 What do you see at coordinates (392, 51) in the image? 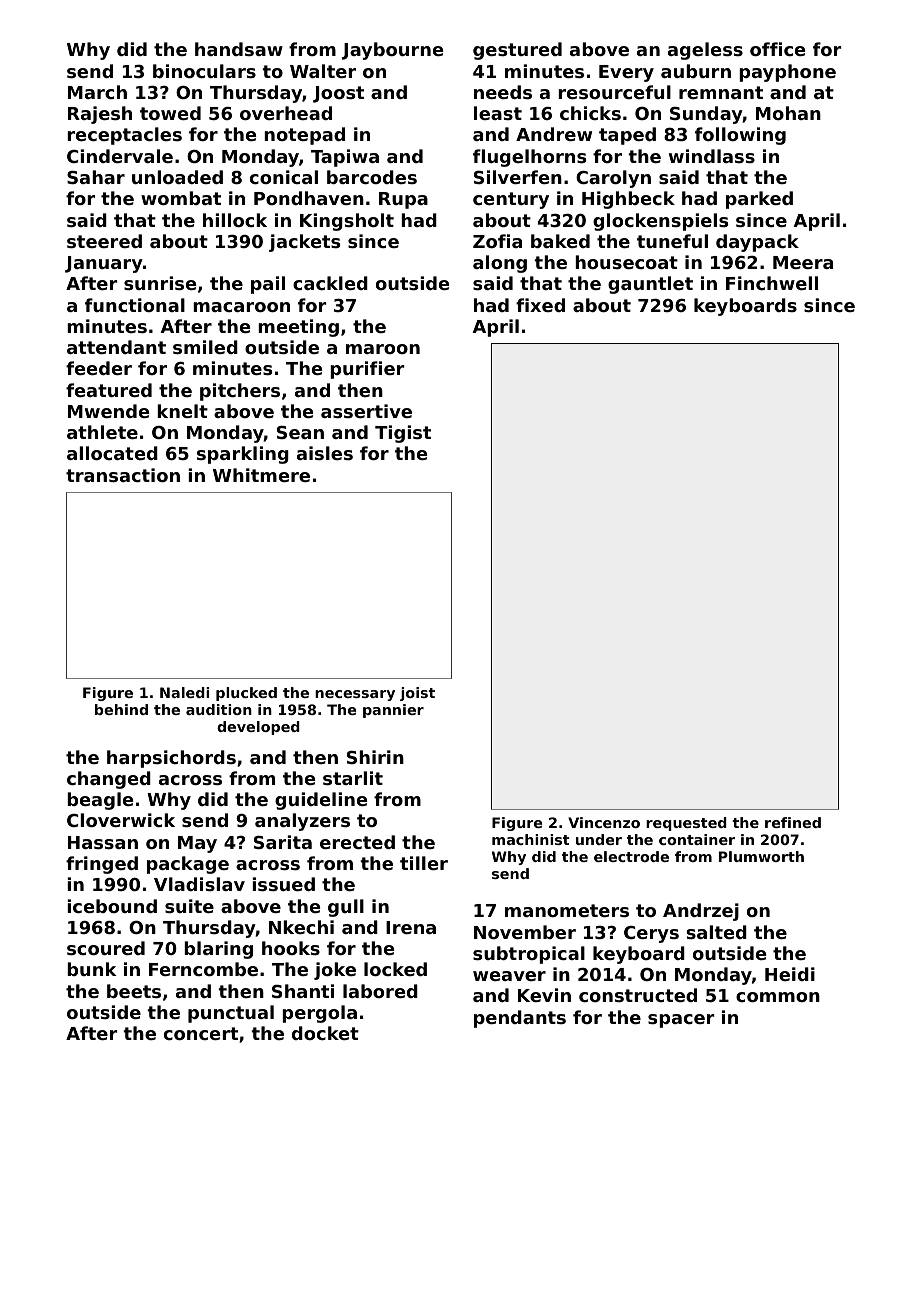
I see `Jaybourne` at bounding box center [392, 51].
